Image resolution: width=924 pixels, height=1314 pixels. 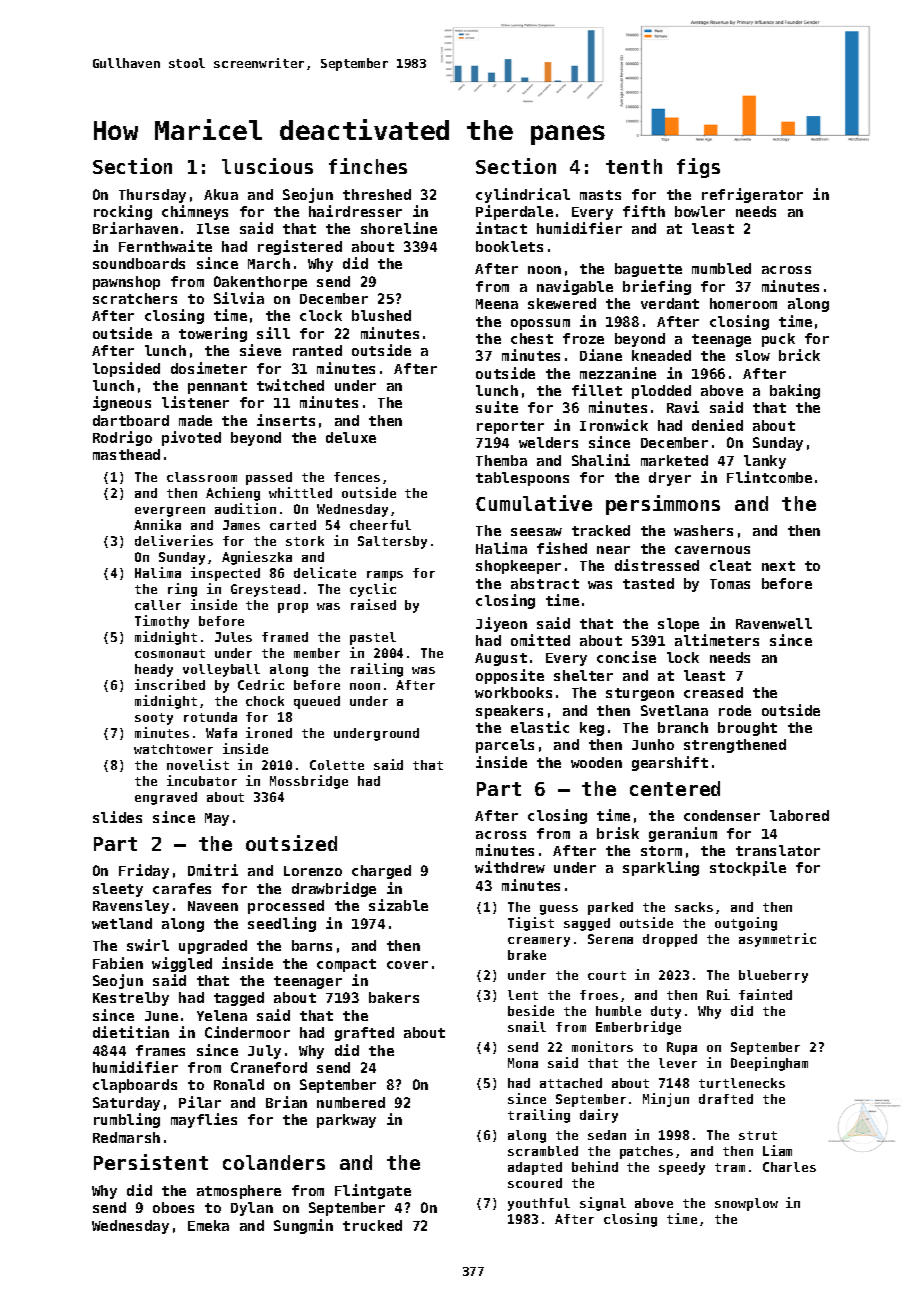 I want to click on cylindrical, so click(x=523, y=195).
